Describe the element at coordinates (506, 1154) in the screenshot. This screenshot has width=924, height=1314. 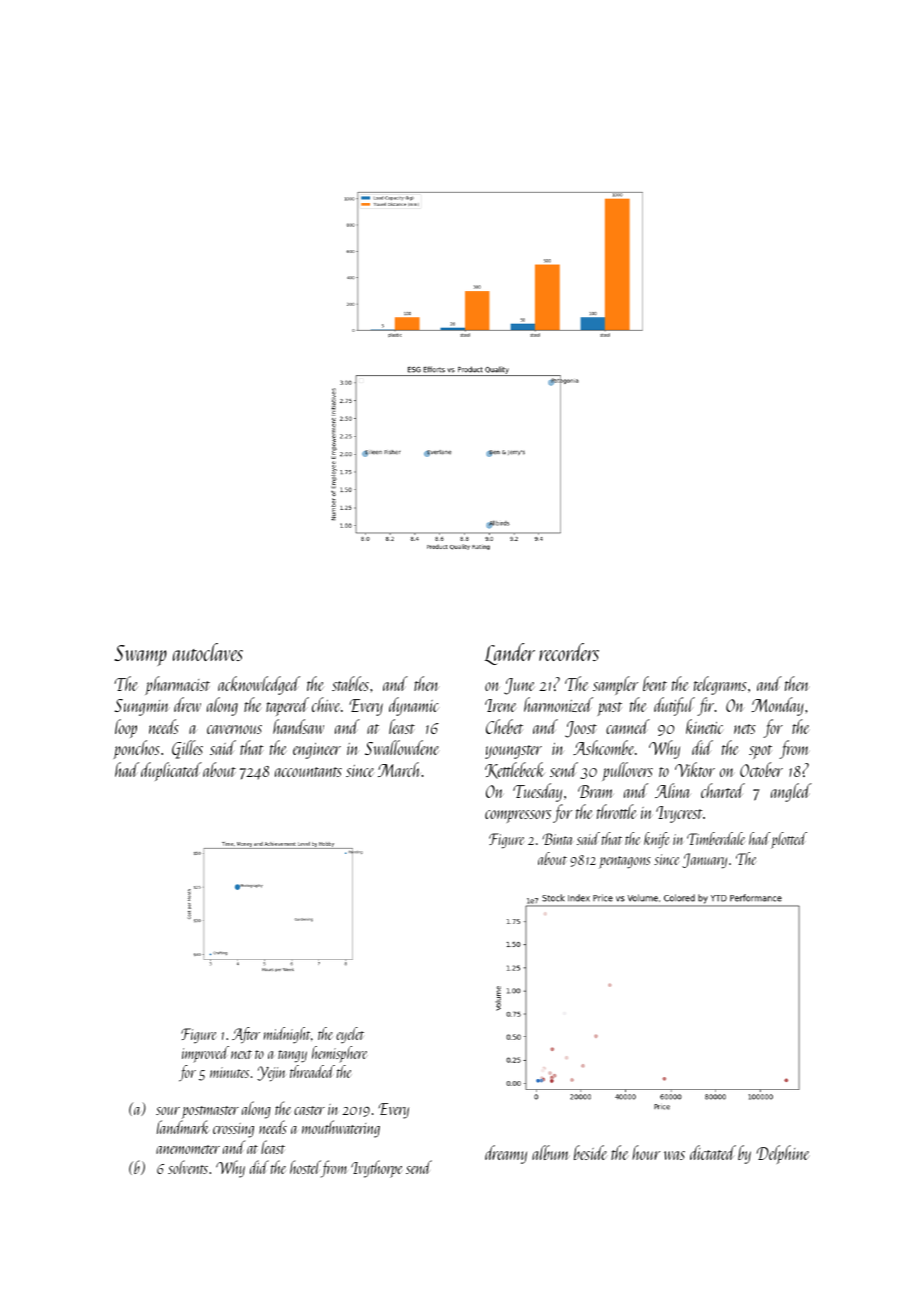
I see `dreamy` at that location.
